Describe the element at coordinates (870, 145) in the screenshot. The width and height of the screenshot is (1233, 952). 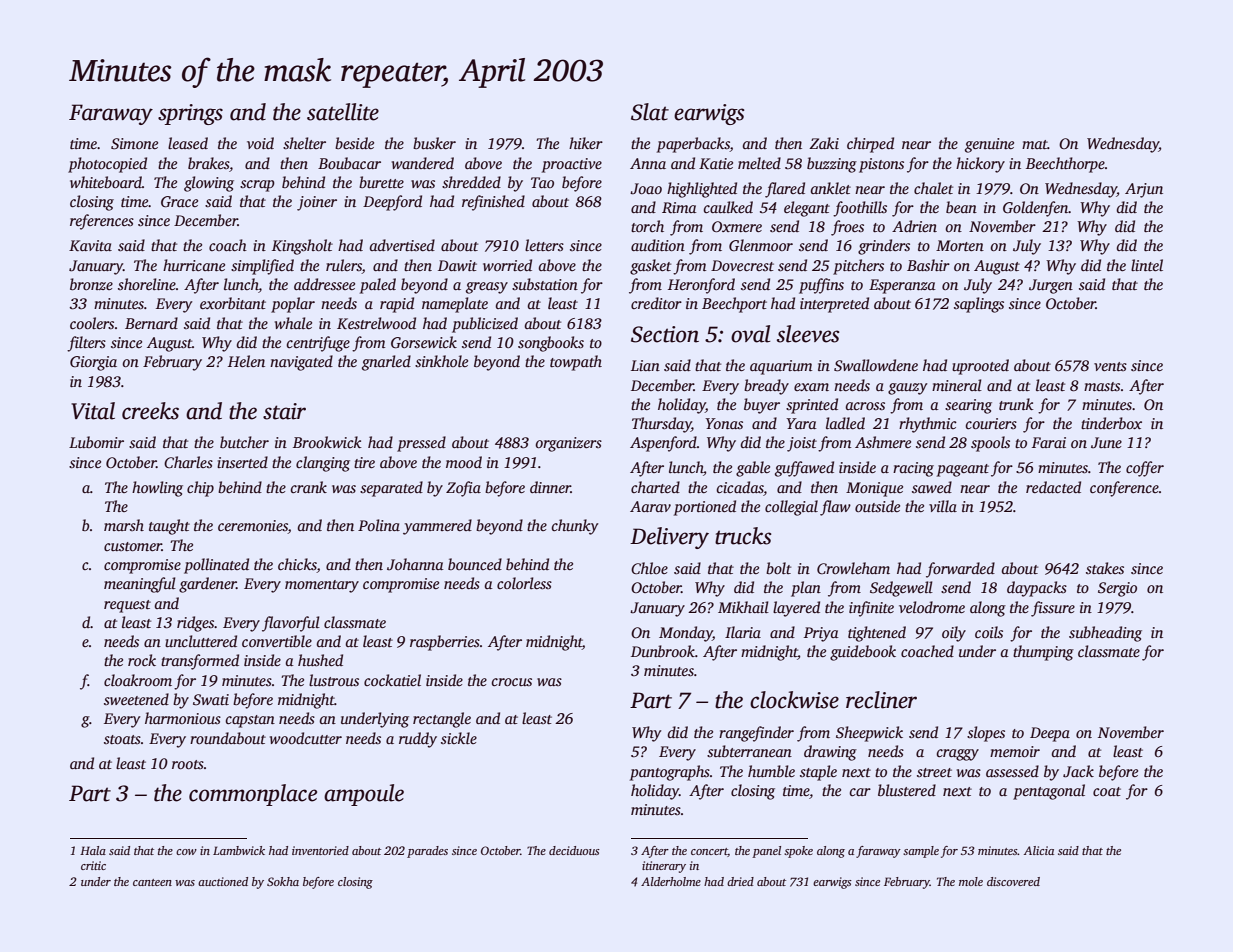
I see `chirped` at that location.
